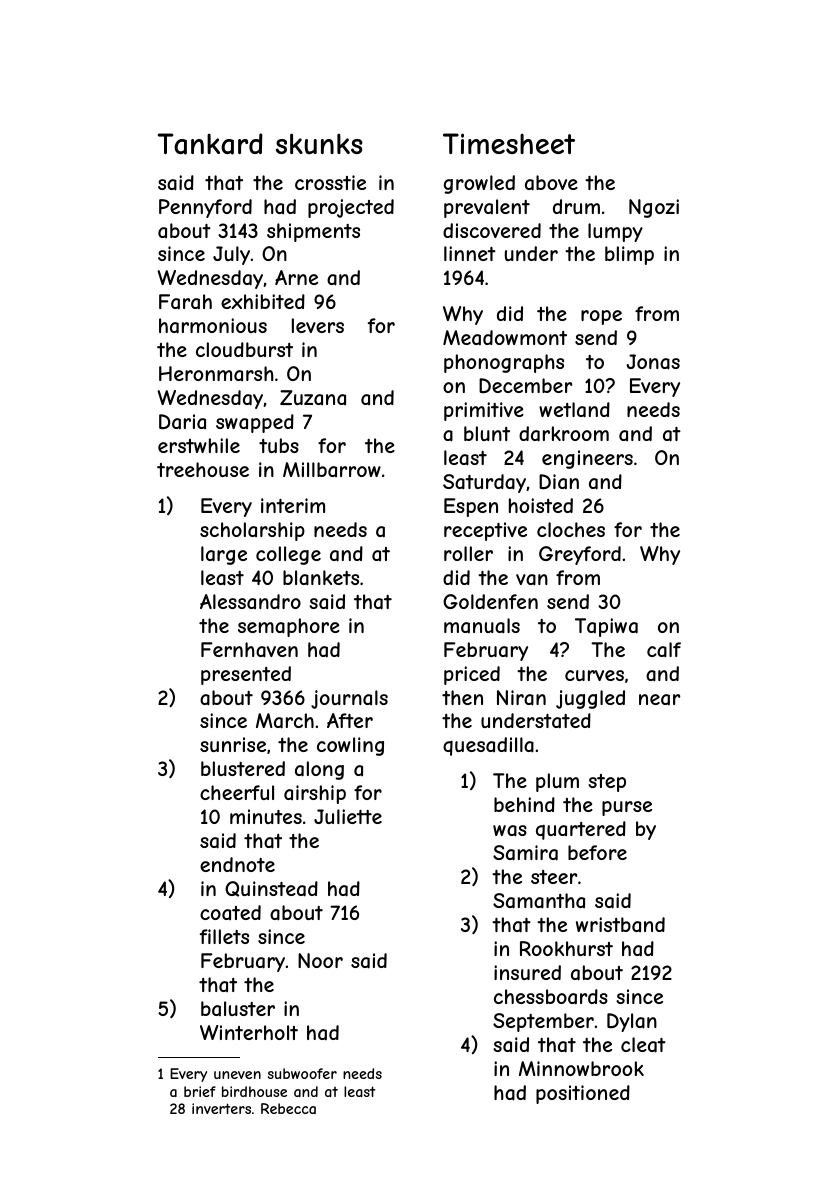 The width and height of the document is (838, 1189). What do you see at coordinates (484, 411) in the document?
I see `primitive` at bounding box center [484, 411].
